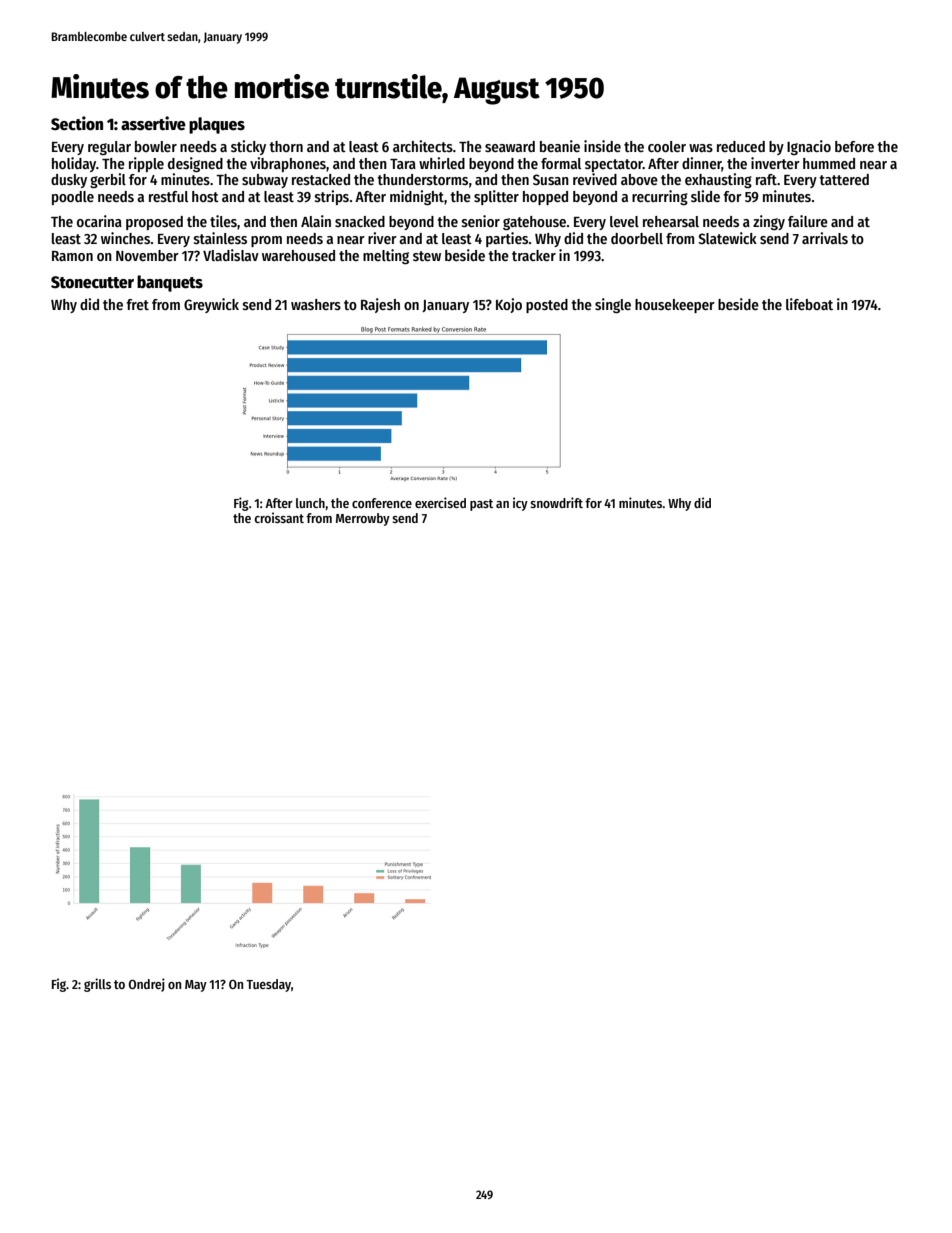 This screenshot has width=952, height=1233. Describe the element at coordinates (556, 502) in the screenshot. I see `snowdrift` at that location.
